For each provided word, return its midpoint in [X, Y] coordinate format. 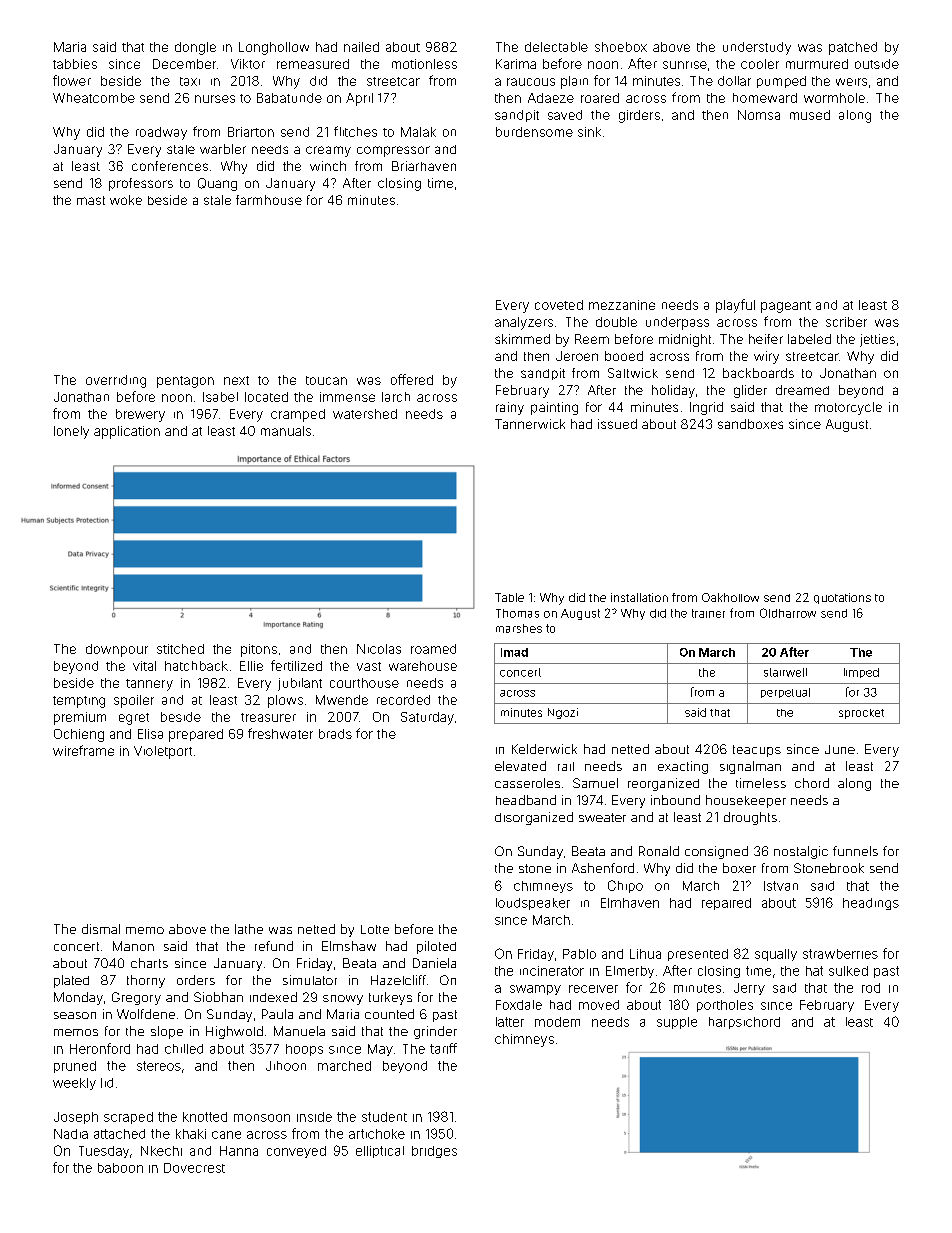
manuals [286, 431]
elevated [520, 766]
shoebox [621, 47]
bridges [434, 1152]
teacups [757, 751]
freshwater [280, 733]
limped [861, 673]
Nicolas [379, 649]
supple [677, 1023]
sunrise [685, 65]
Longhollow [274, 48]
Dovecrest [194, 1168]
